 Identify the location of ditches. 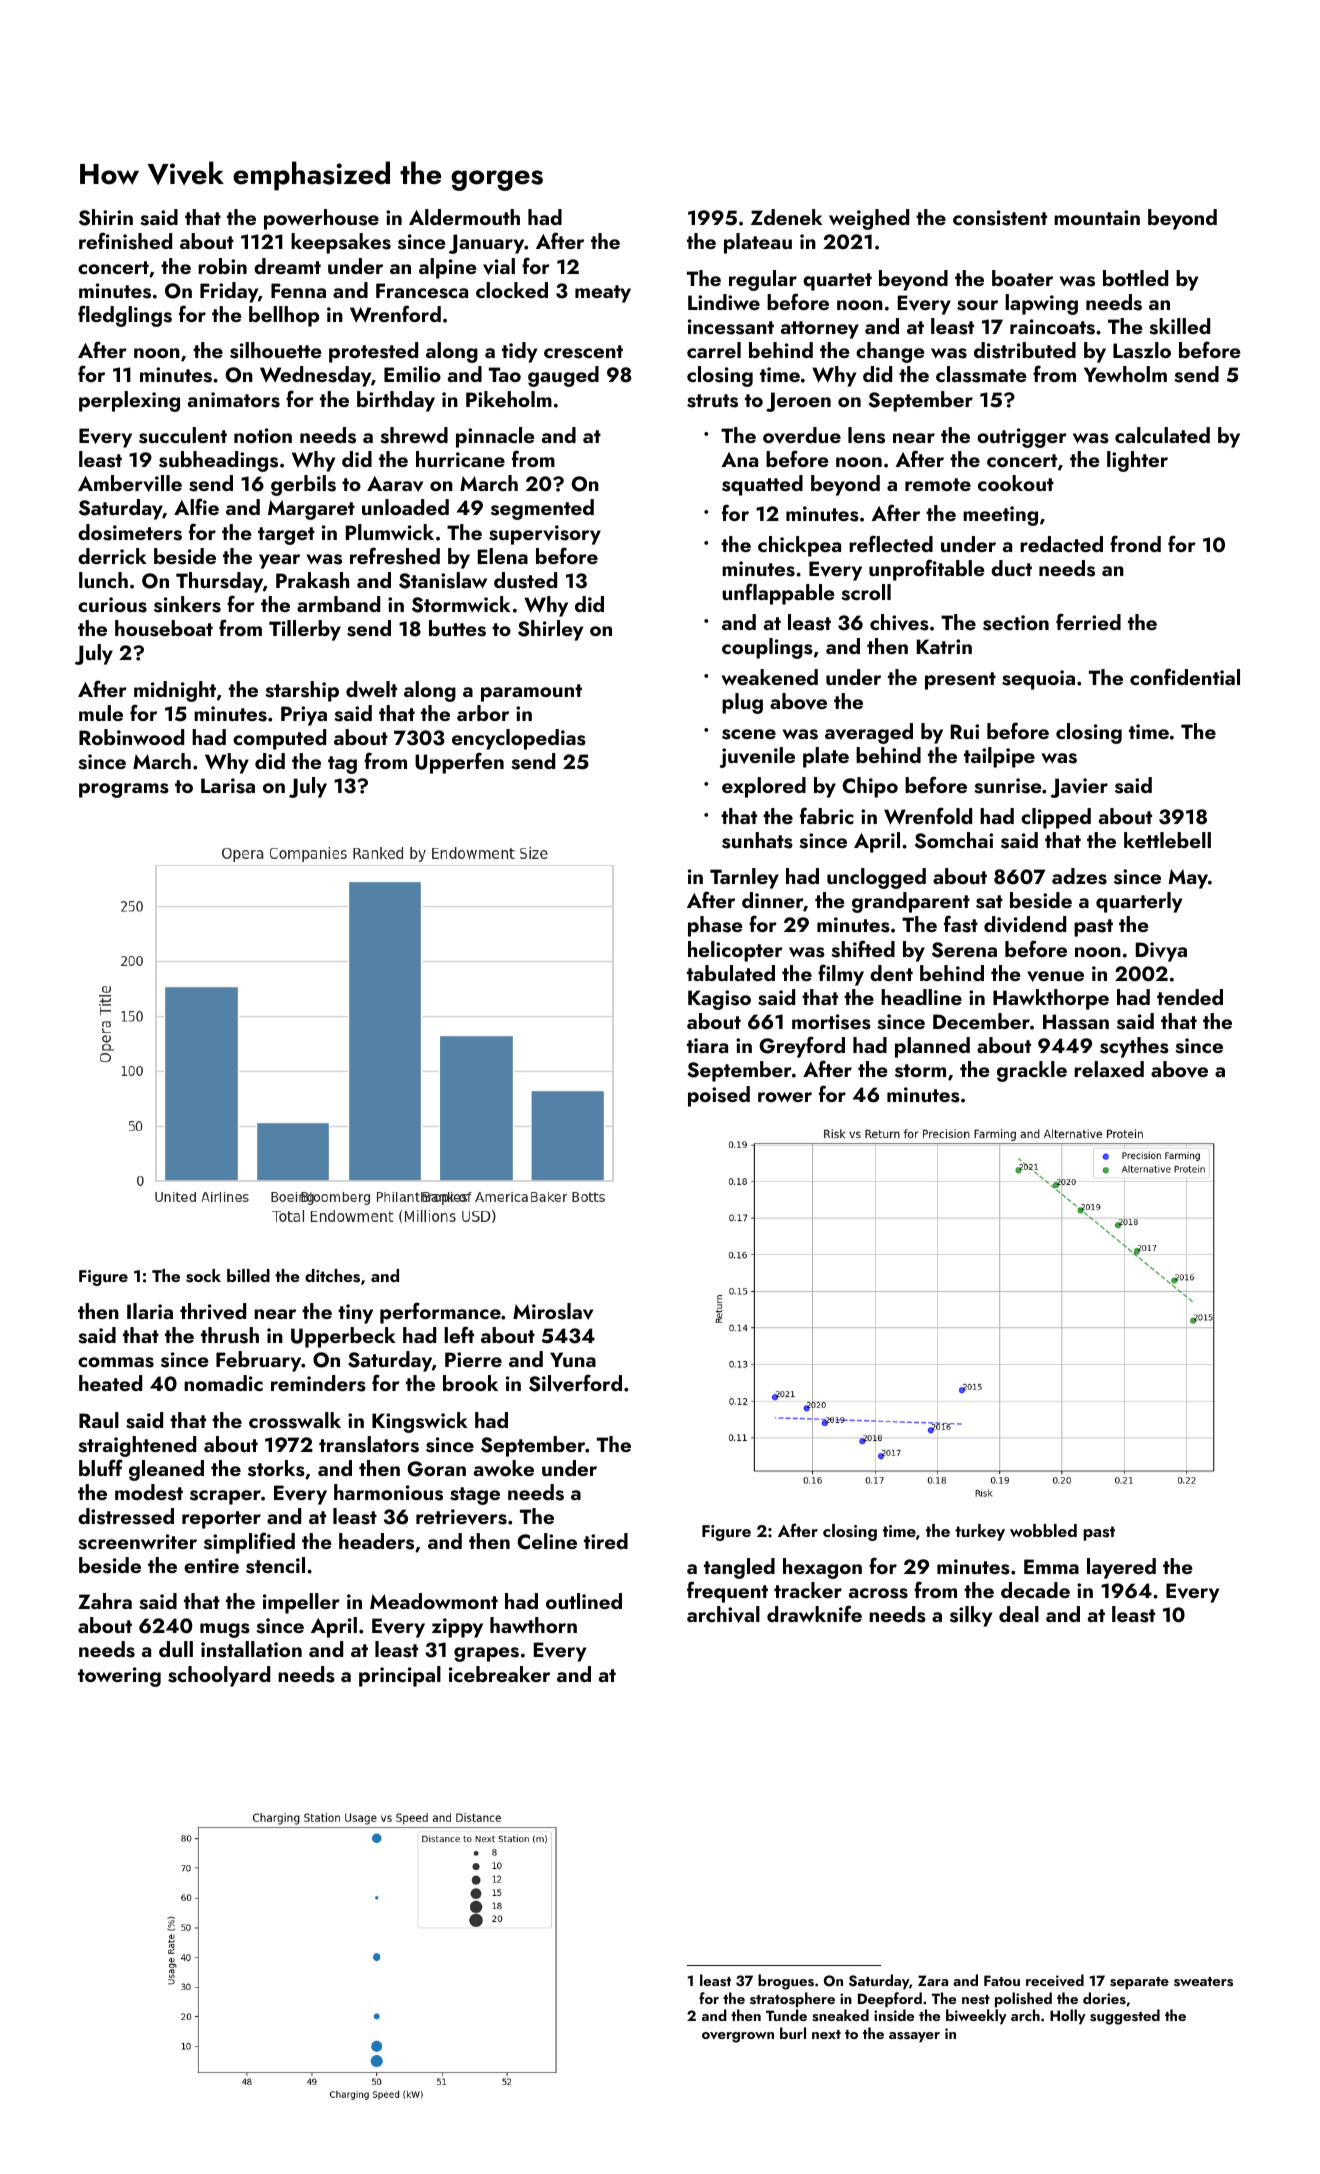
(332, 1276).
